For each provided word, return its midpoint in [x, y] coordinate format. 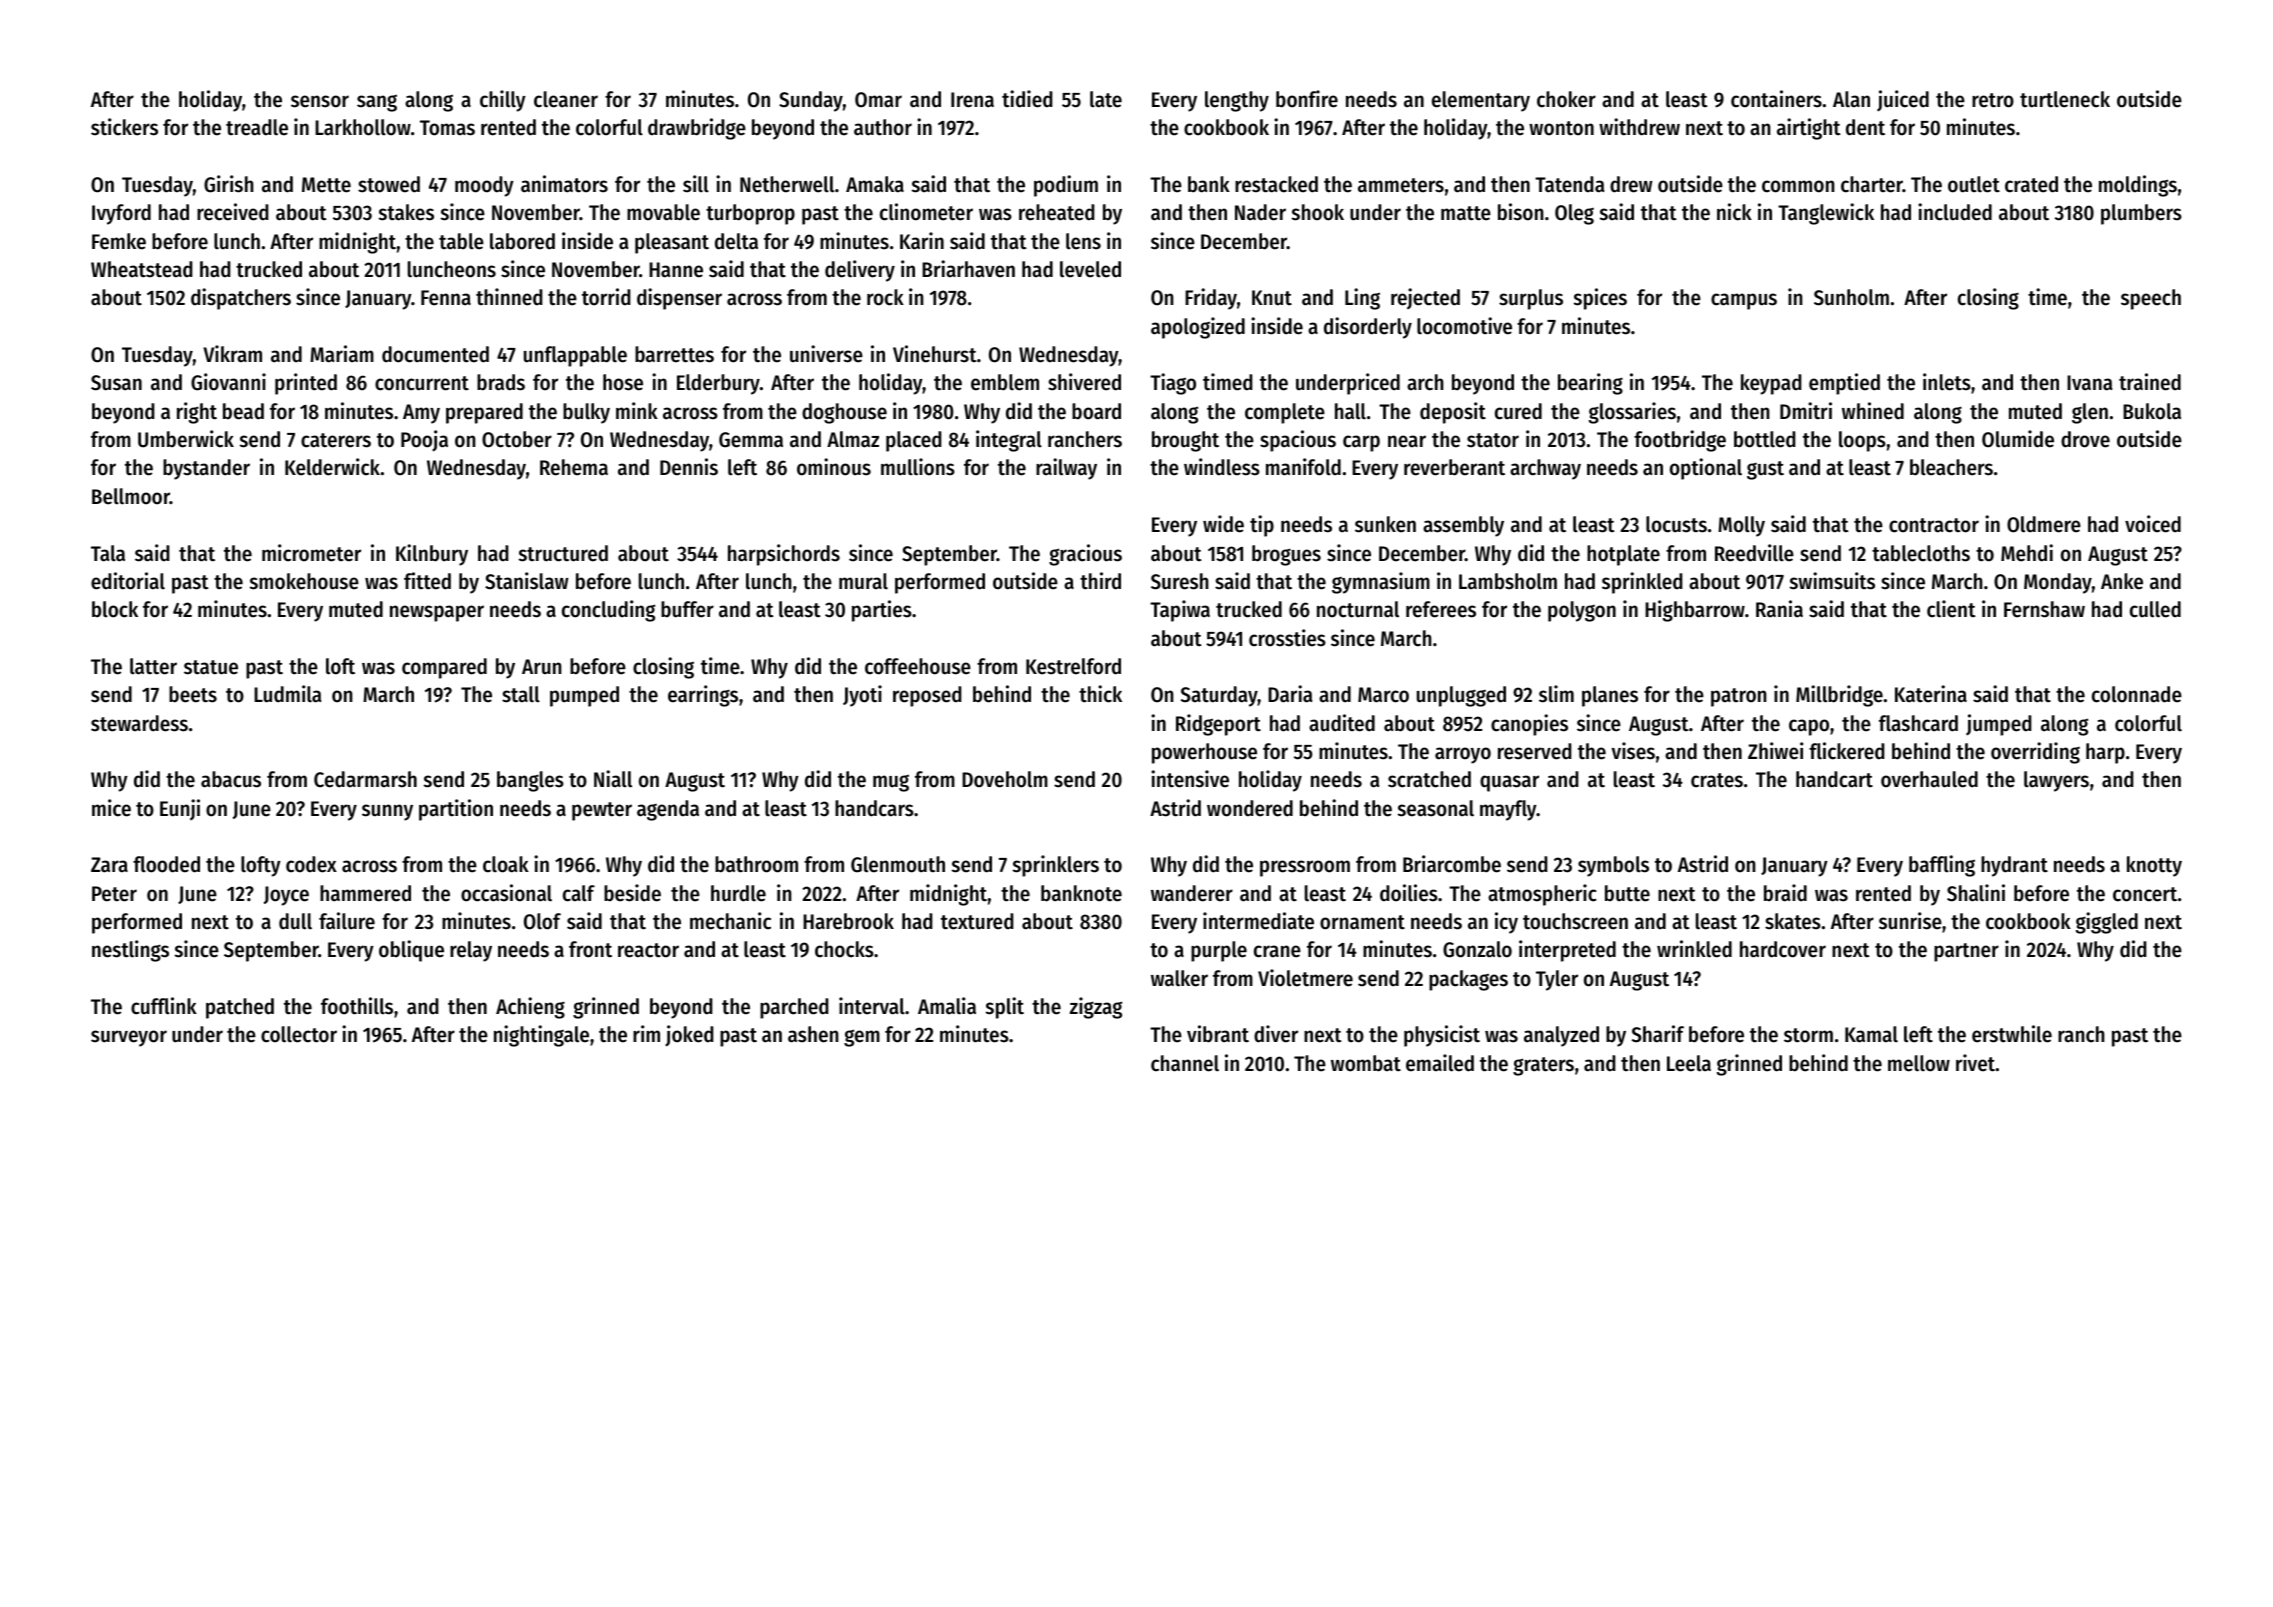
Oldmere [2044, 524]
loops [1862, 441]
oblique [411, 951]
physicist [1442, 1036]
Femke [119, 241]
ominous [834, 467]
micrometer [311, 553]
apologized [1198, 328]
